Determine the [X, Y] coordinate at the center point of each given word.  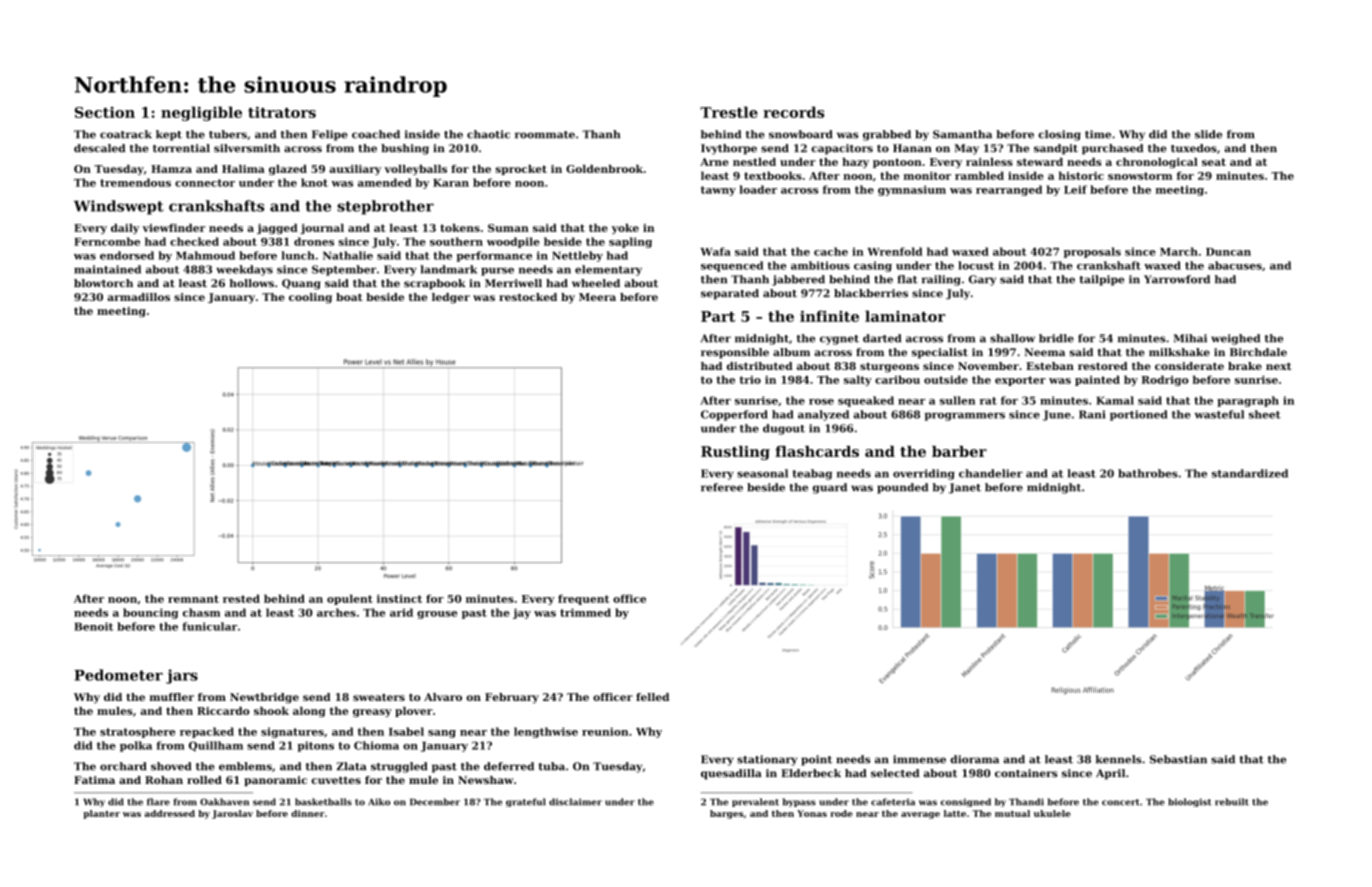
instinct [399, 598]
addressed [170, 813]
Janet [965, 488]
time [1098, 134]
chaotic [488, 134]
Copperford [734, 415]
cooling [310, 298]
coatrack [126, 134]
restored [1103, 366]
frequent [583, 599]
